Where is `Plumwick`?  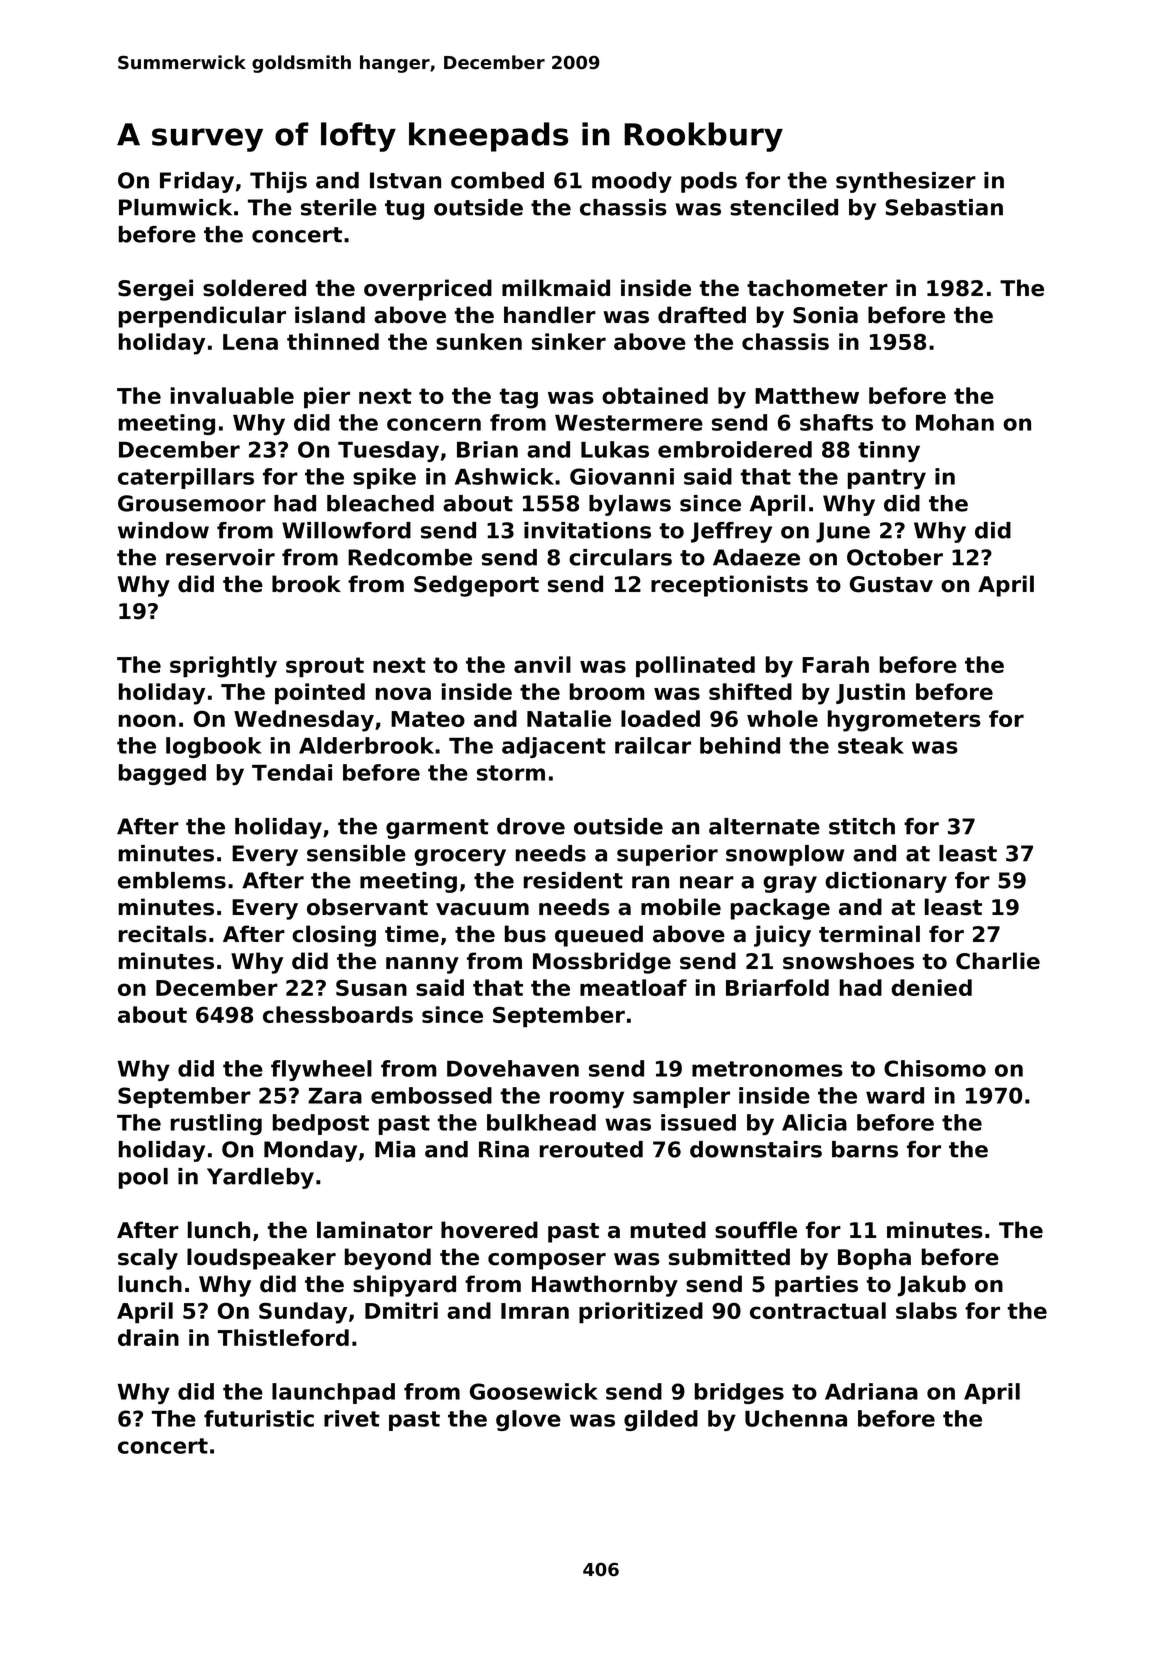 Plumwick is located at coordinates (175, 207).
